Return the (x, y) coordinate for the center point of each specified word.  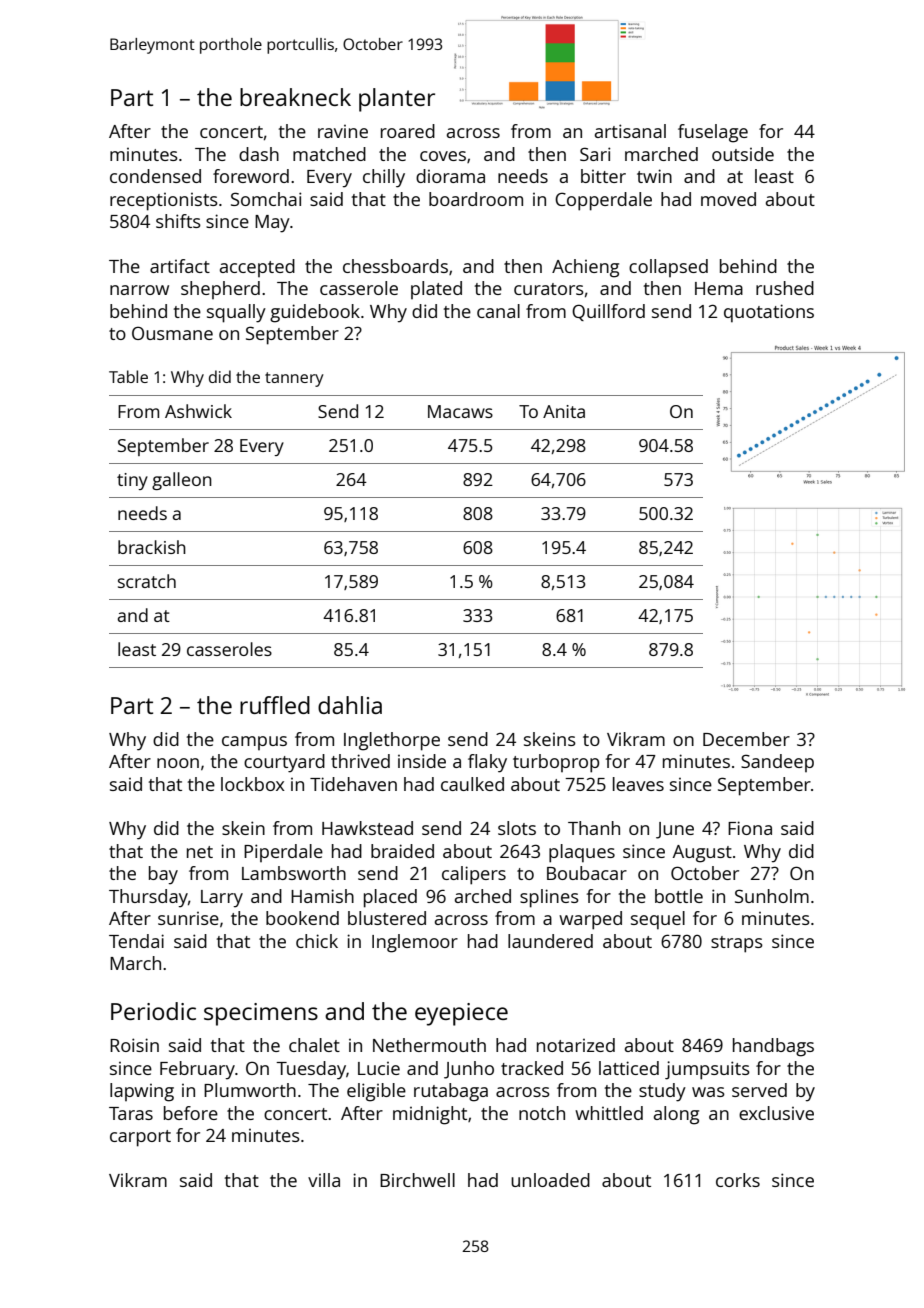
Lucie (379, 1068)
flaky (487, 763)
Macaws (460, 411)
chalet (314, 1045)
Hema (719, 288)
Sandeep (777, 763)
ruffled (275, 705)
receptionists (164, 202)
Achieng (585, 268)
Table (128, 376)
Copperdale (603, 201)
